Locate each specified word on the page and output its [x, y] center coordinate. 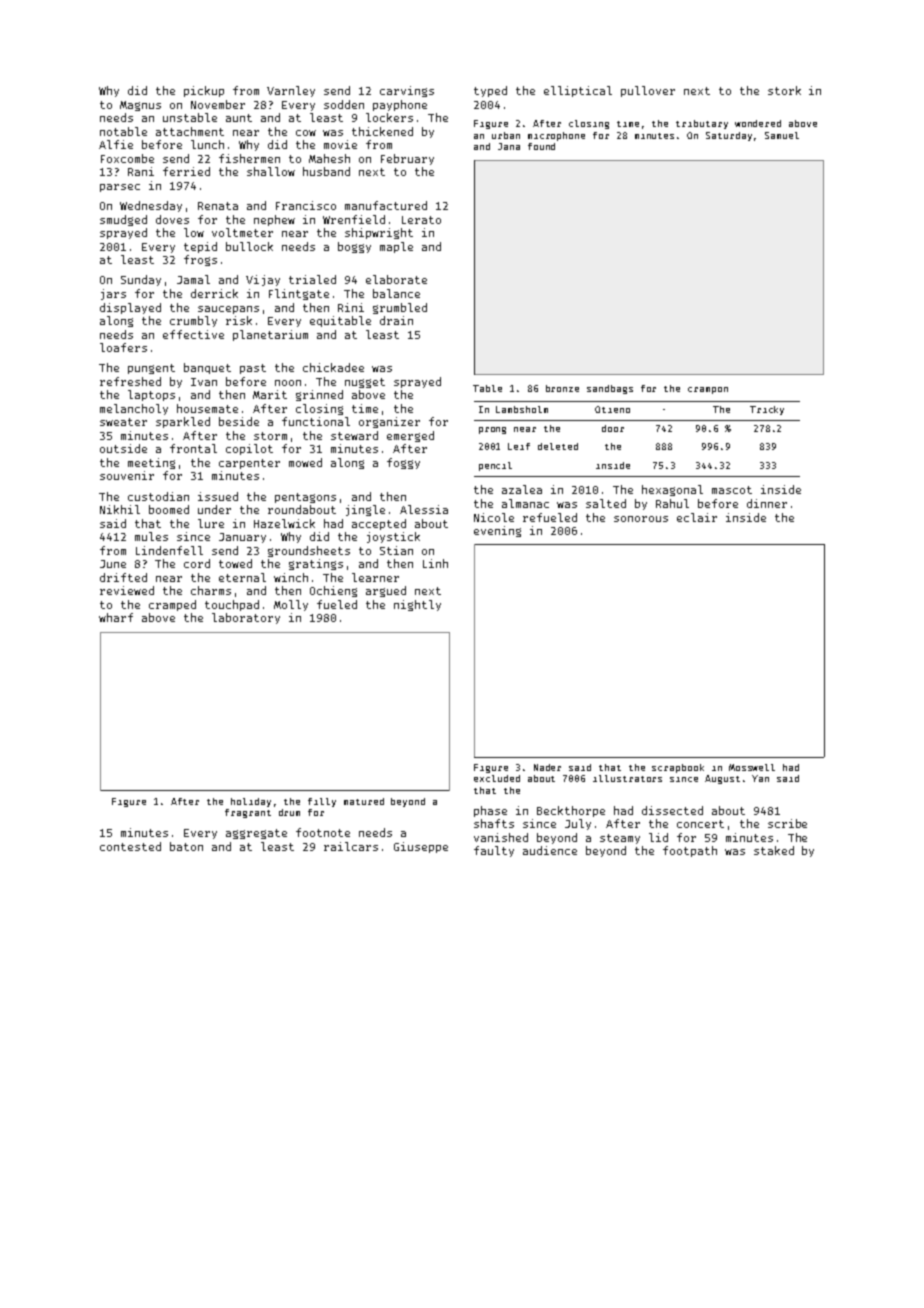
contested [130, 846]
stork [784, 90]
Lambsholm [522, 409]
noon [288, 383]
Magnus [140, 106]
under [214, 509]
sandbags [610, 389]
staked [774, 850]
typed [490, 91]
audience [550, 850]
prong [492, 430]
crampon [708, 390]
